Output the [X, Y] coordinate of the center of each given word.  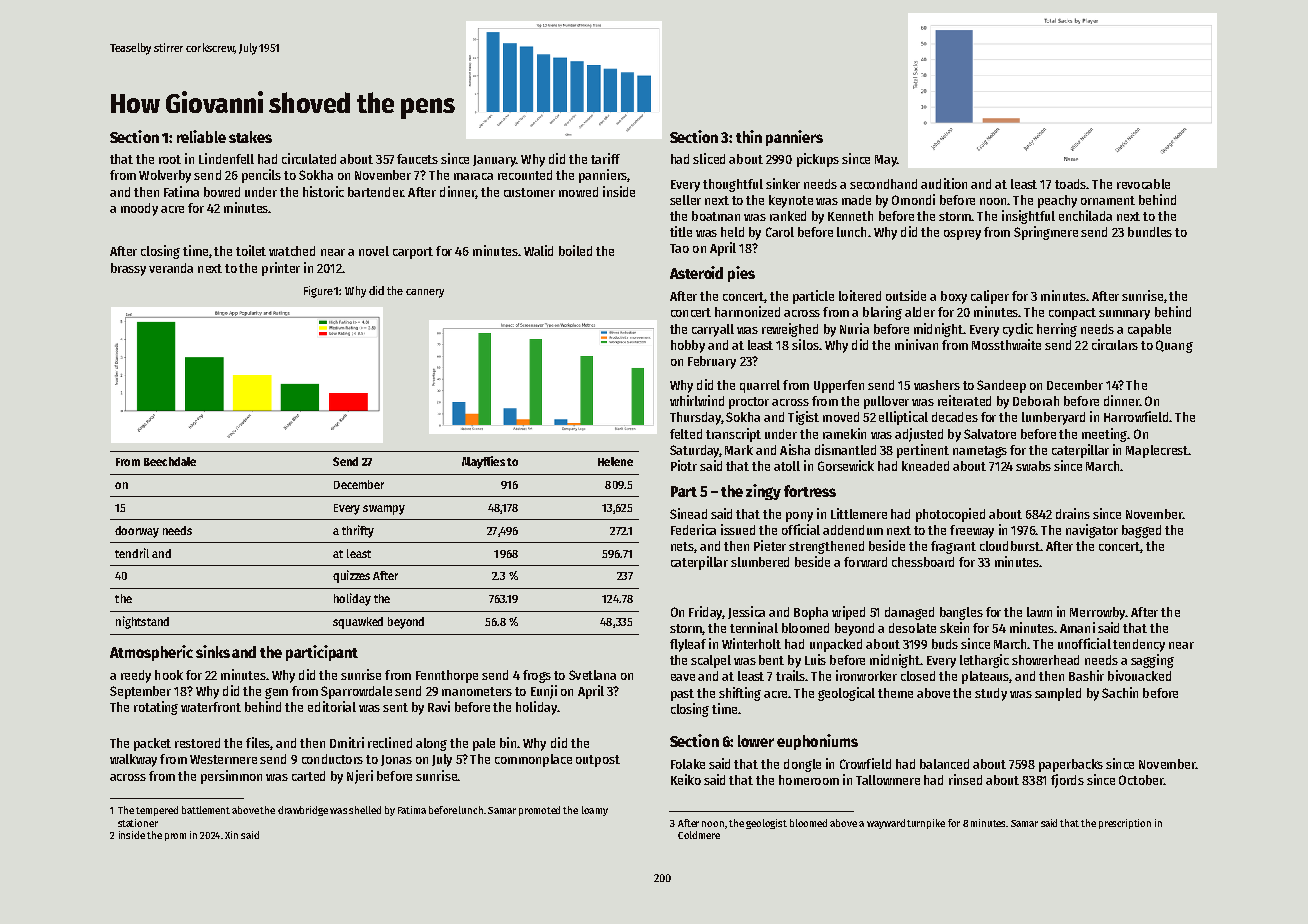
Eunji [544, 692]
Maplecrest [1157, 451]
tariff [605, 158]
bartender [375, 192]
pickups [818, 160]
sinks [213, 651]
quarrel [760, 386]
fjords [1067, 781]
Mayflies [483, 462]
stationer [138, 823]
